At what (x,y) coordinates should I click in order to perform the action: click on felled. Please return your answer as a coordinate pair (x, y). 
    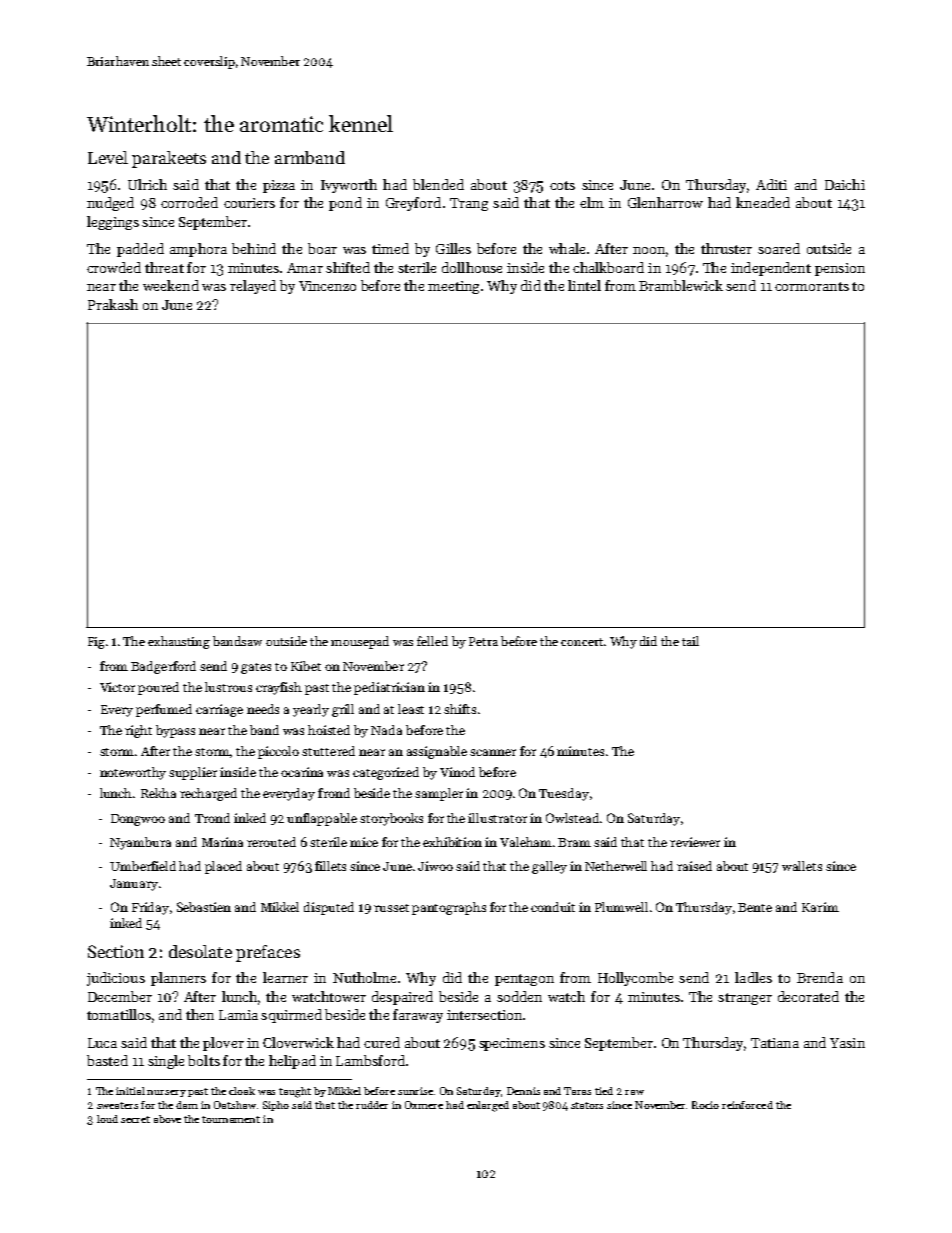
    Looking at the image, I should click on (432, 641).
